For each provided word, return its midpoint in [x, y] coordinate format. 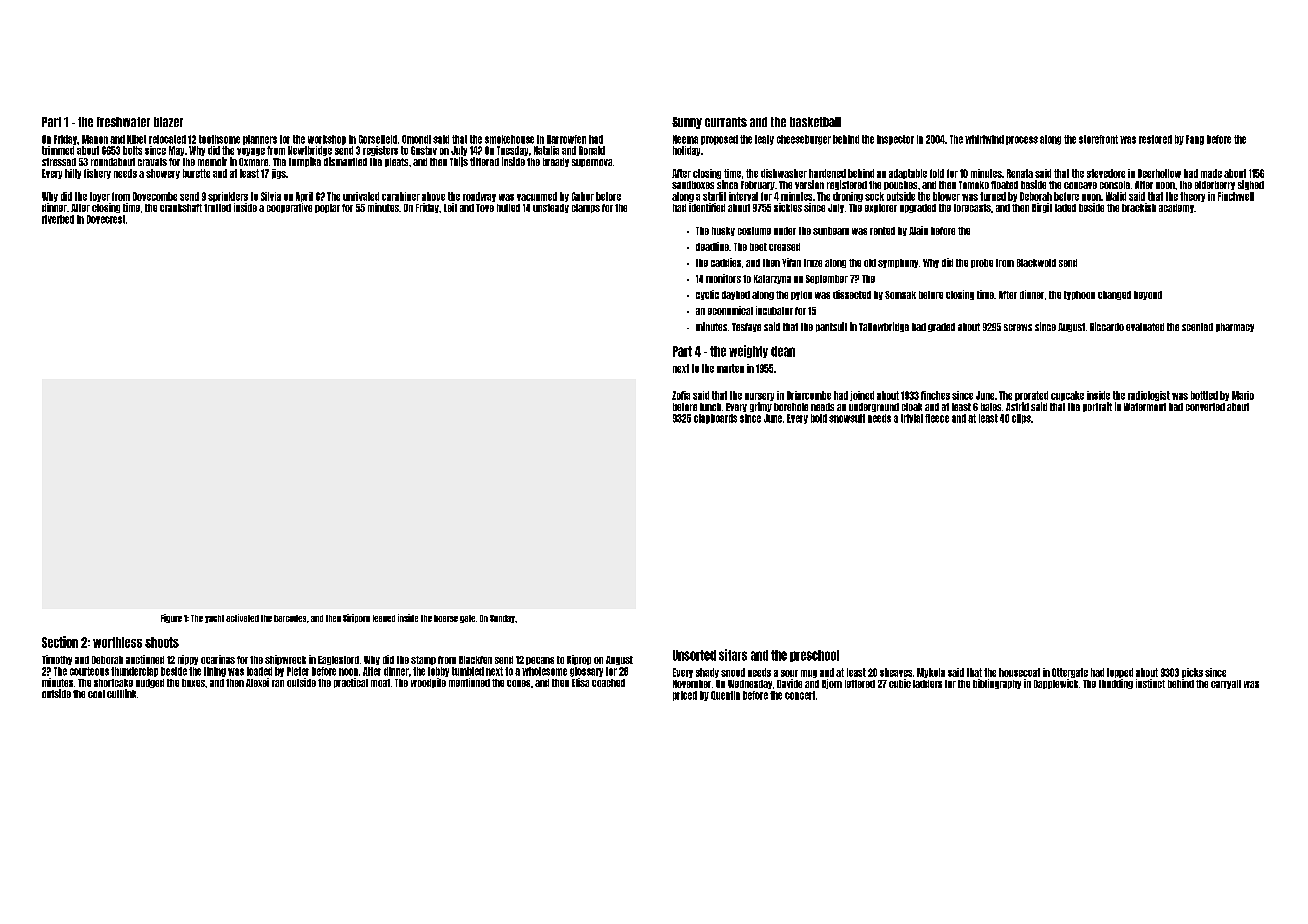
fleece [937, 418]
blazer [168, 122]
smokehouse [509, 139]
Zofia [681, 395]
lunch [710, 407]
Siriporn [356, 618]
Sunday [502, 619]
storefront [1098, 139]
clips [1021, 419]
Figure [171, 618]
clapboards [715, 419]
